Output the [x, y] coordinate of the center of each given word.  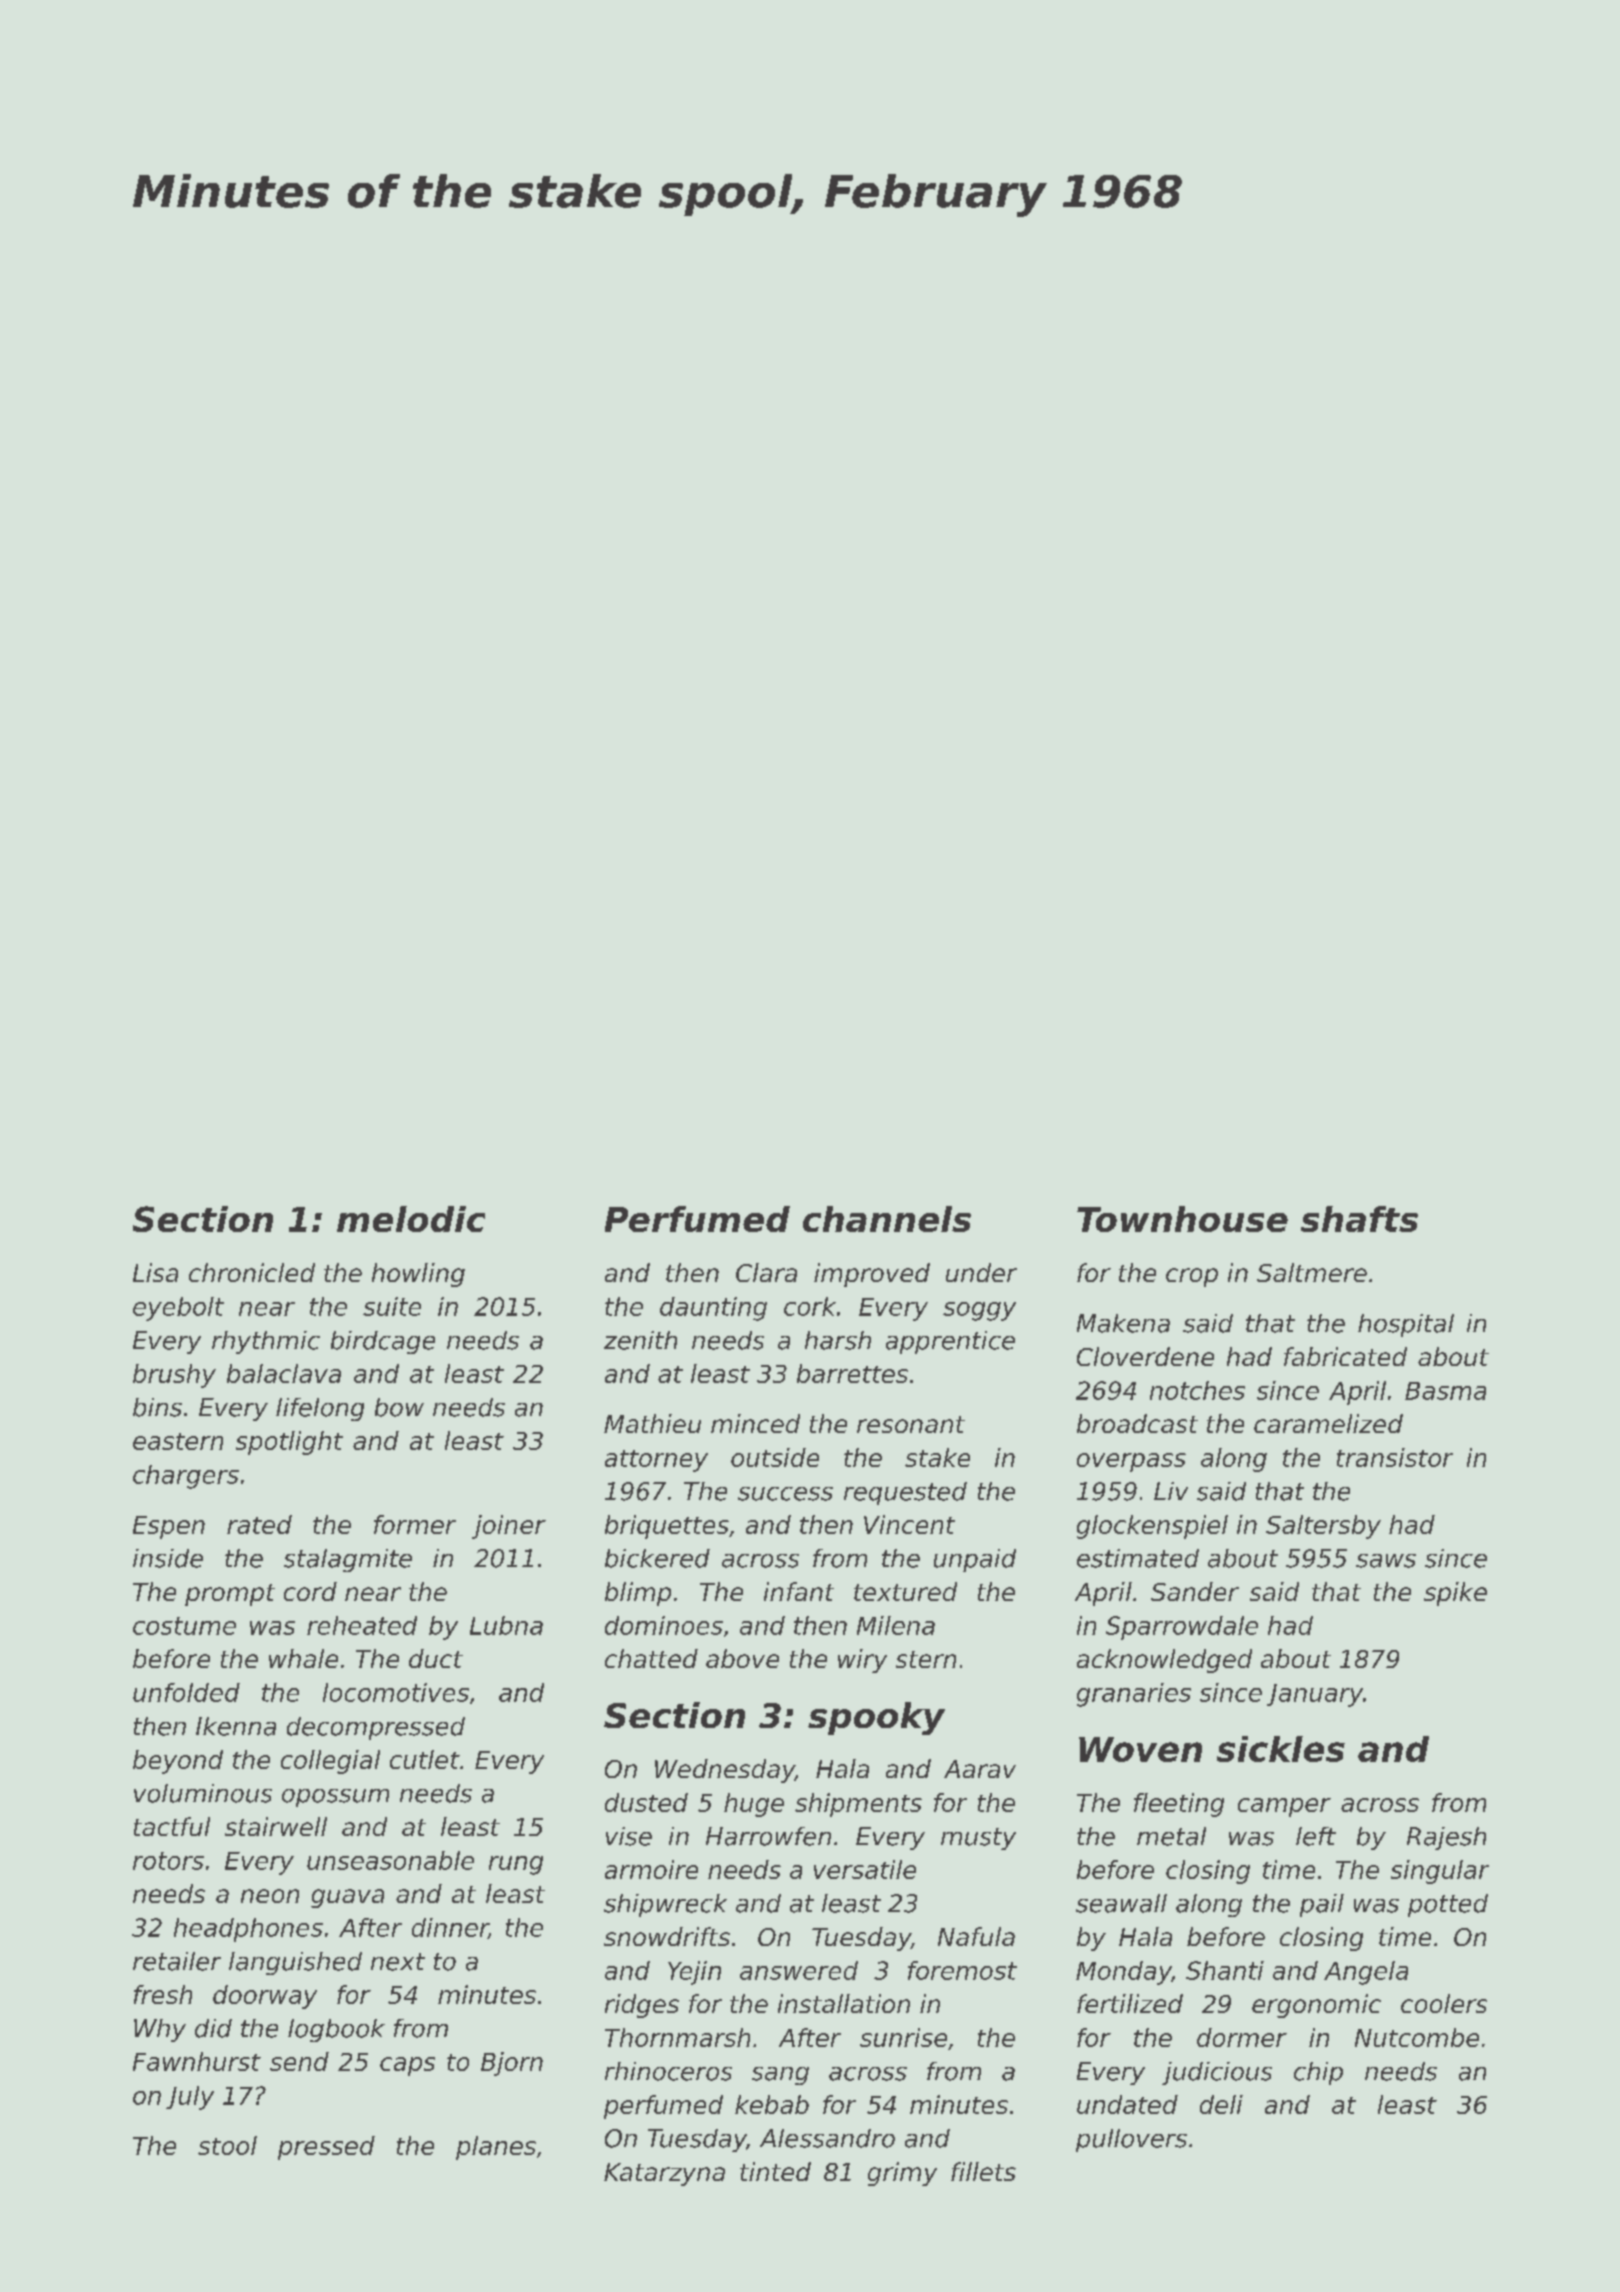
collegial [330, 1762]
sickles [1281, 1749]
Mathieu [652, 1423]
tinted [775, 2171]
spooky [876, 1718]
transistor [1395, 1457]
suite [392, 1306]
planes [496, 2148]
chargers [186, 1477]
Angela [1366, 1973]
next [398, 1962]
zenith [640, 1340]
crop [1192, 1277]
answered [799, 1970]
